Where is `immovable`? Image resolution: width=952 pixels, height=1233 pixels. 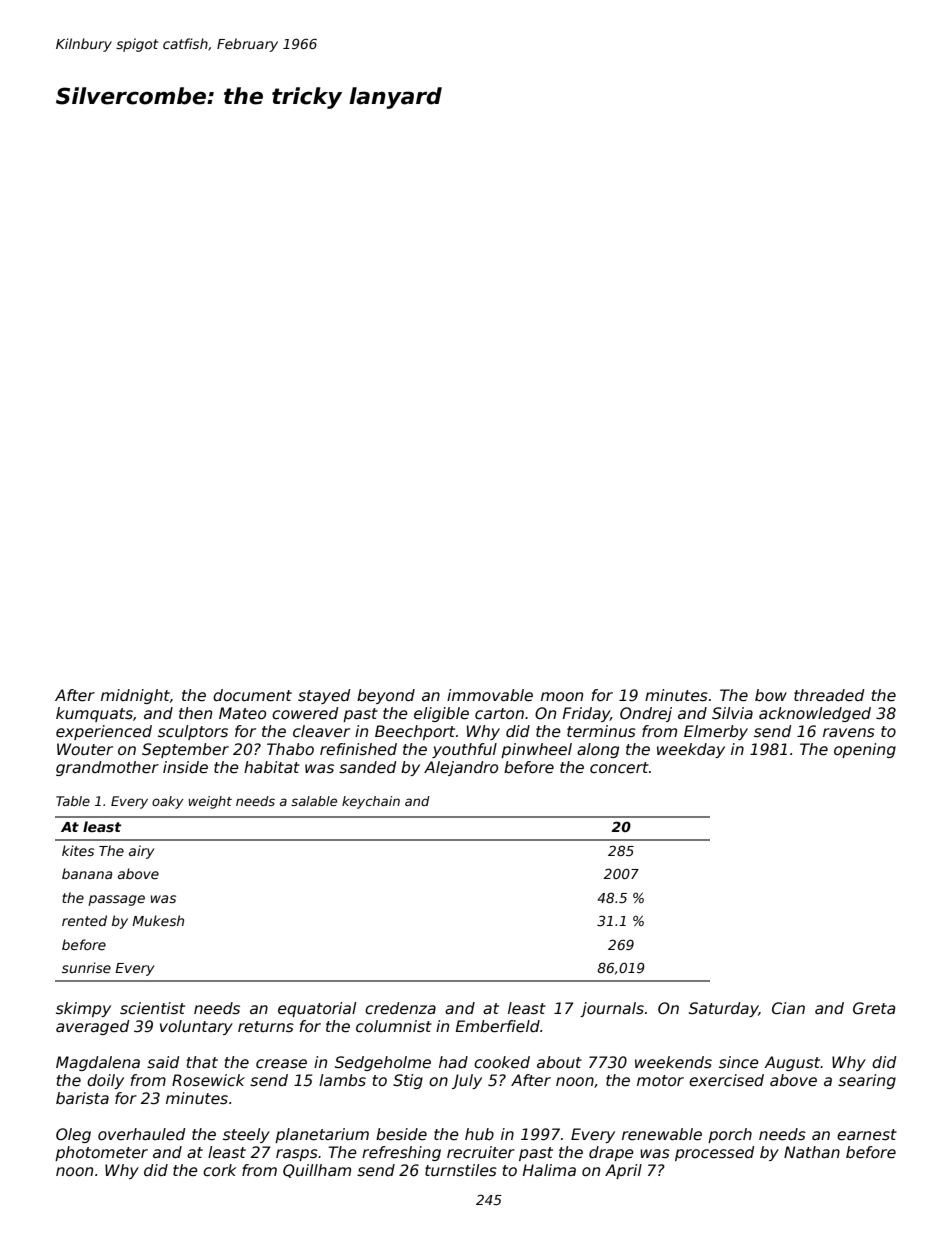
immovable is located at coordinates (490, 695).
